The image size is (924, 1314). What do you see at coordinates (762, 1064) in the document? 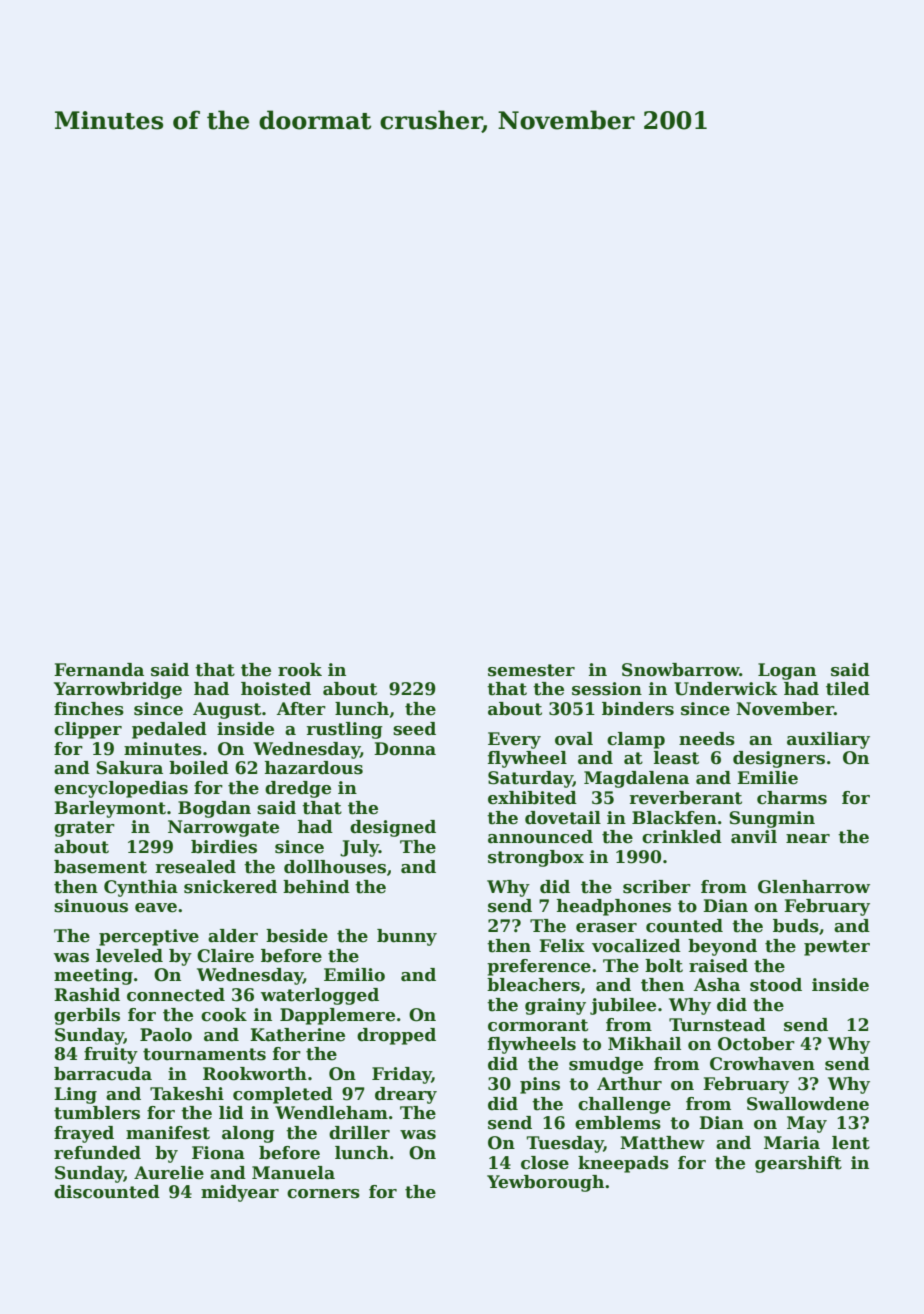
I see `Crowhaven` at bounding box center [762, 1064].
